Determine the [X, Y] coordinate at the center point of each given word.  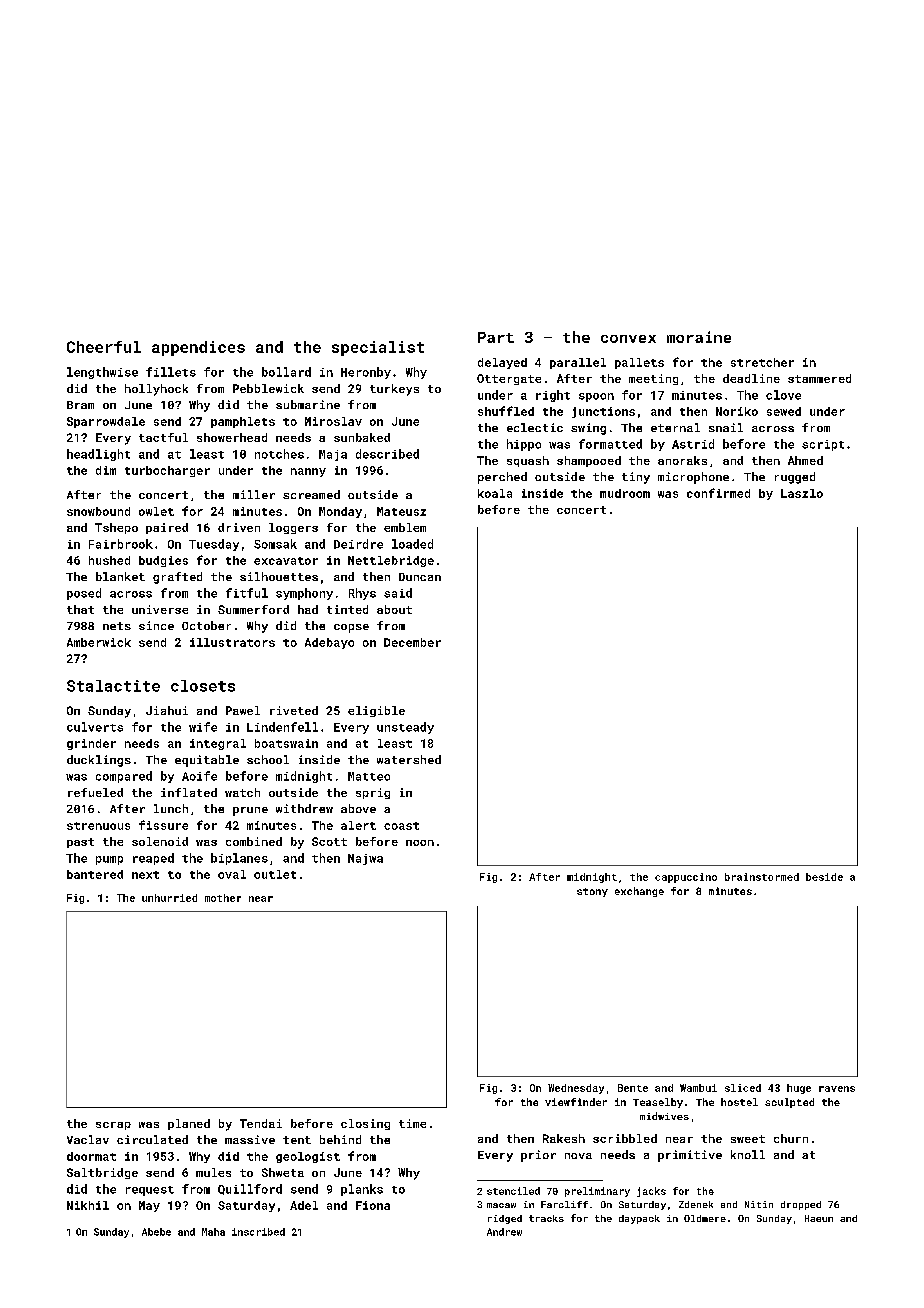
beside [824, 877]
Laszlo [802, 493]
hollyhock [156, 390]
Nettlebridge [391, 561]
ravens [837, 1089]
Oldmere [705, 1218]
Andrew [504, 1232]
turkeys [394, 390]
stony [592, 892]
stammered [819, 378]
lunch [171, 808]
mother [223, 898]
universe [160, 609]
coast [401, 826]
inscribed [258, 1232]
